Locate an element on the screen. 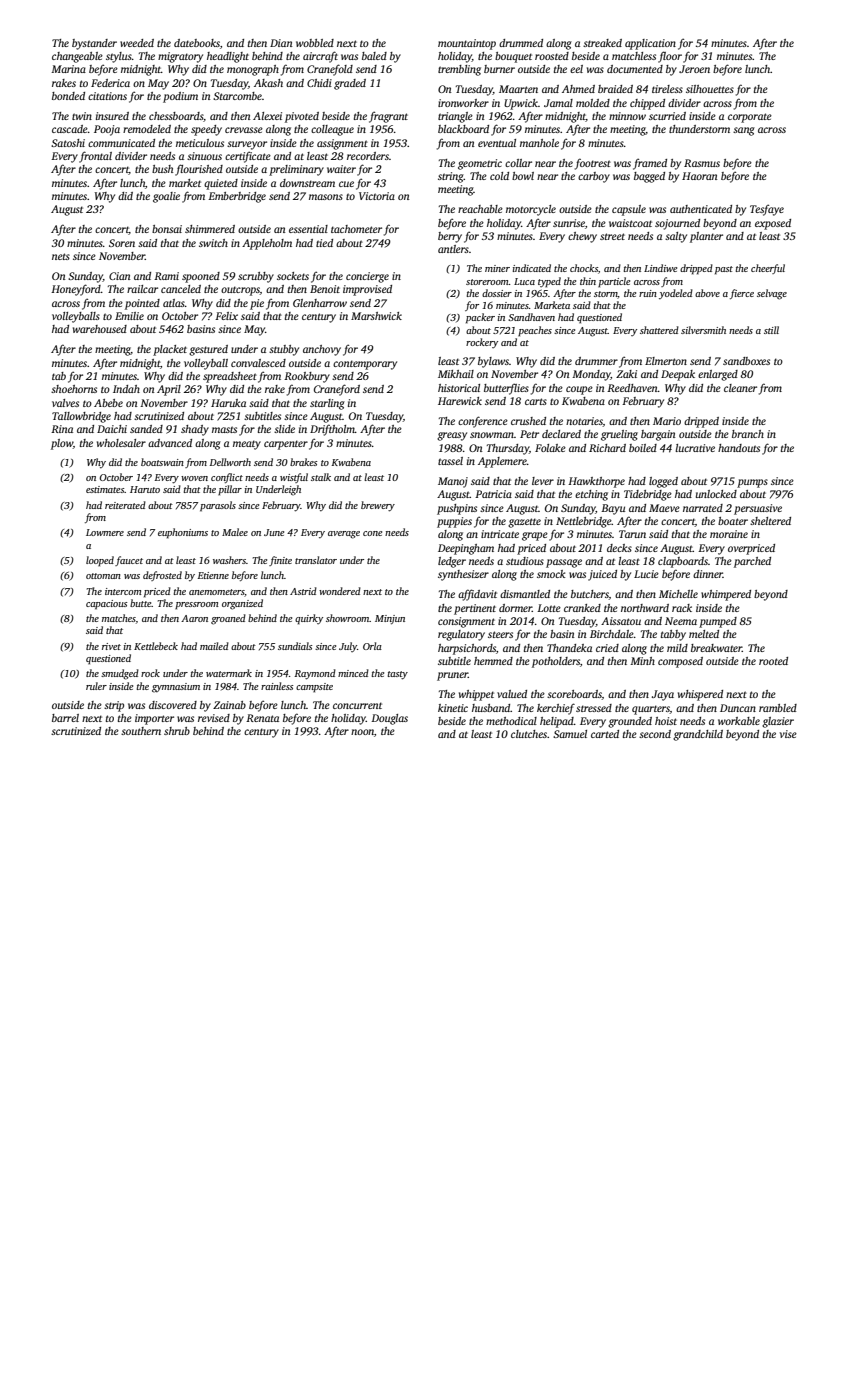 The height and width of the screenshot is (1400, 849). smudged is located at coordinates (120, 674).
